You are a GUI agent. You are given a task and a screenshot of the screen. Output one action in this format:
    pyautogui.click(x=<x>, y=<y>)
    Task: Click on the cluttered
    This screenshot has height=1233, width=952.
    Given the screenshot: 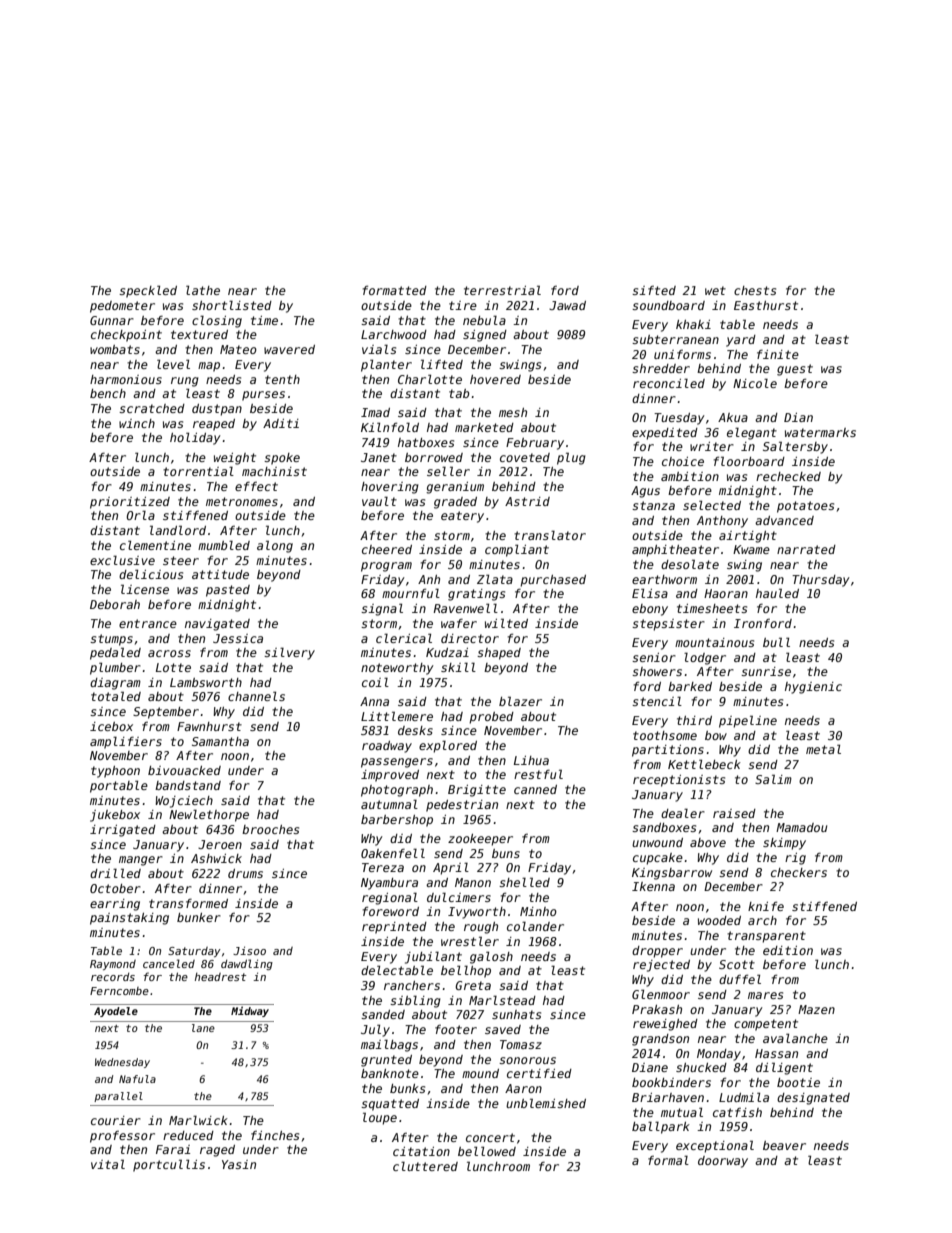 What is the action you would take?
    pyautogui.click(x=425, y=1166)
